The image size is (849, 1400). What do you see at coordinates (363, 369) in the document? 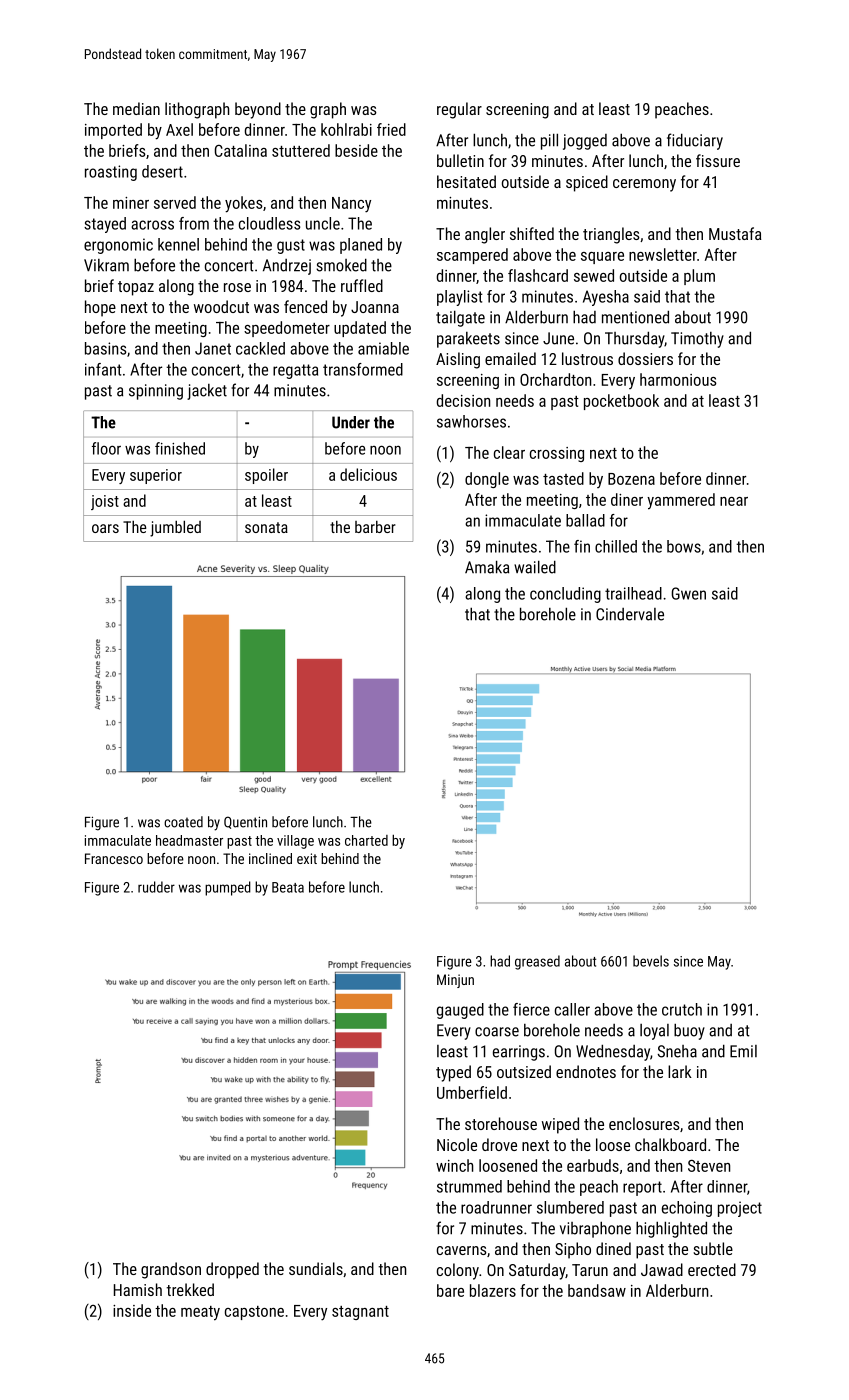
I see `transformed` at bounding box center [363, 369].
